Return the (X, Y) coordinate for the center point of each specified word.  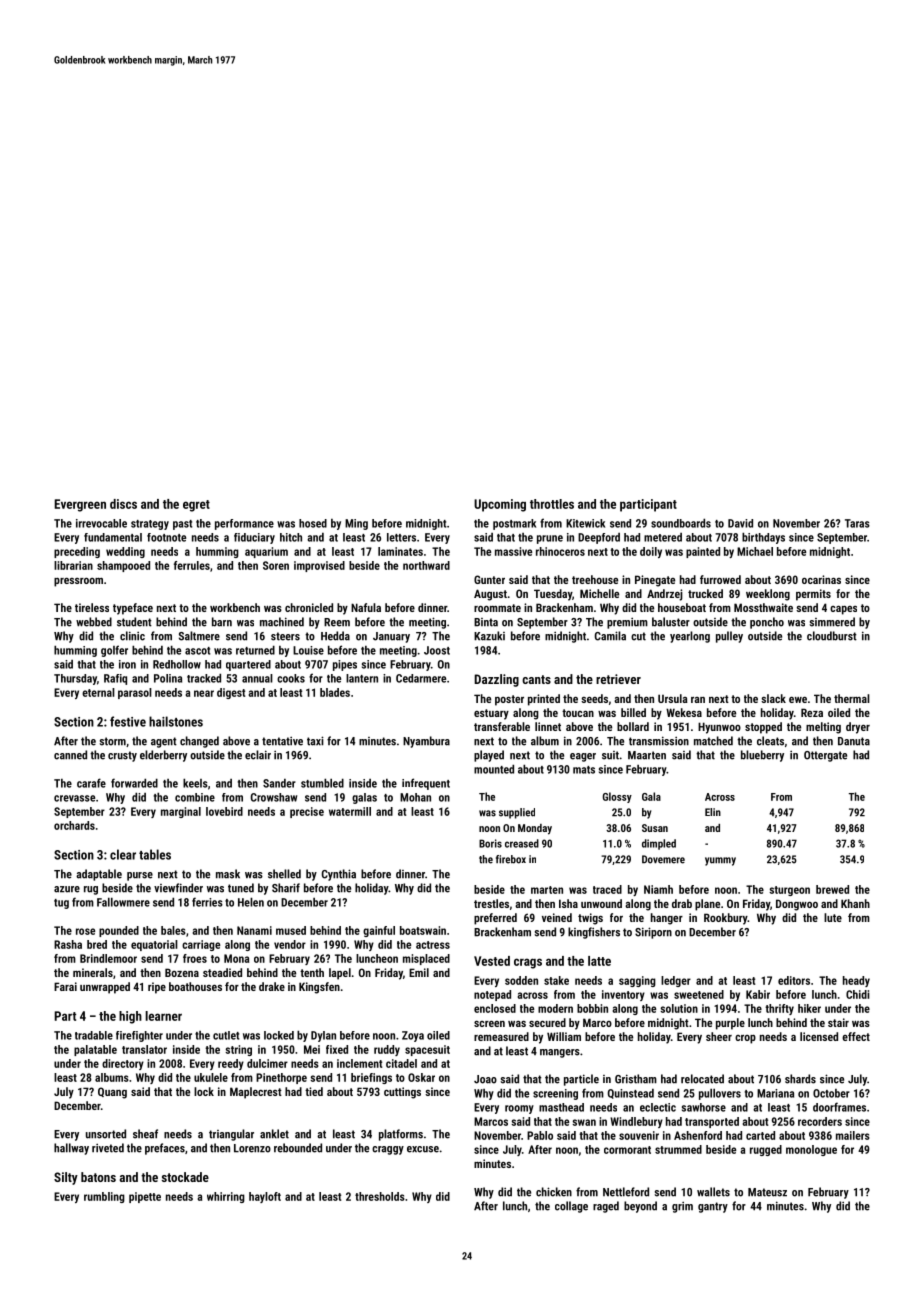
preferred (495, 919)
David (740, 523)
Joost (437, 650)
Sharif (286, 888)
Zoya (413, 1036)
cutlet (226, 1035)
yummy (720, 861)
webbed (94, 622)
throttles (552, 504)
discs (123, 504)
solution (679, 1008)
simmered (832, 622)
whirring (226, 1197)
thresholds (380, 1196)
